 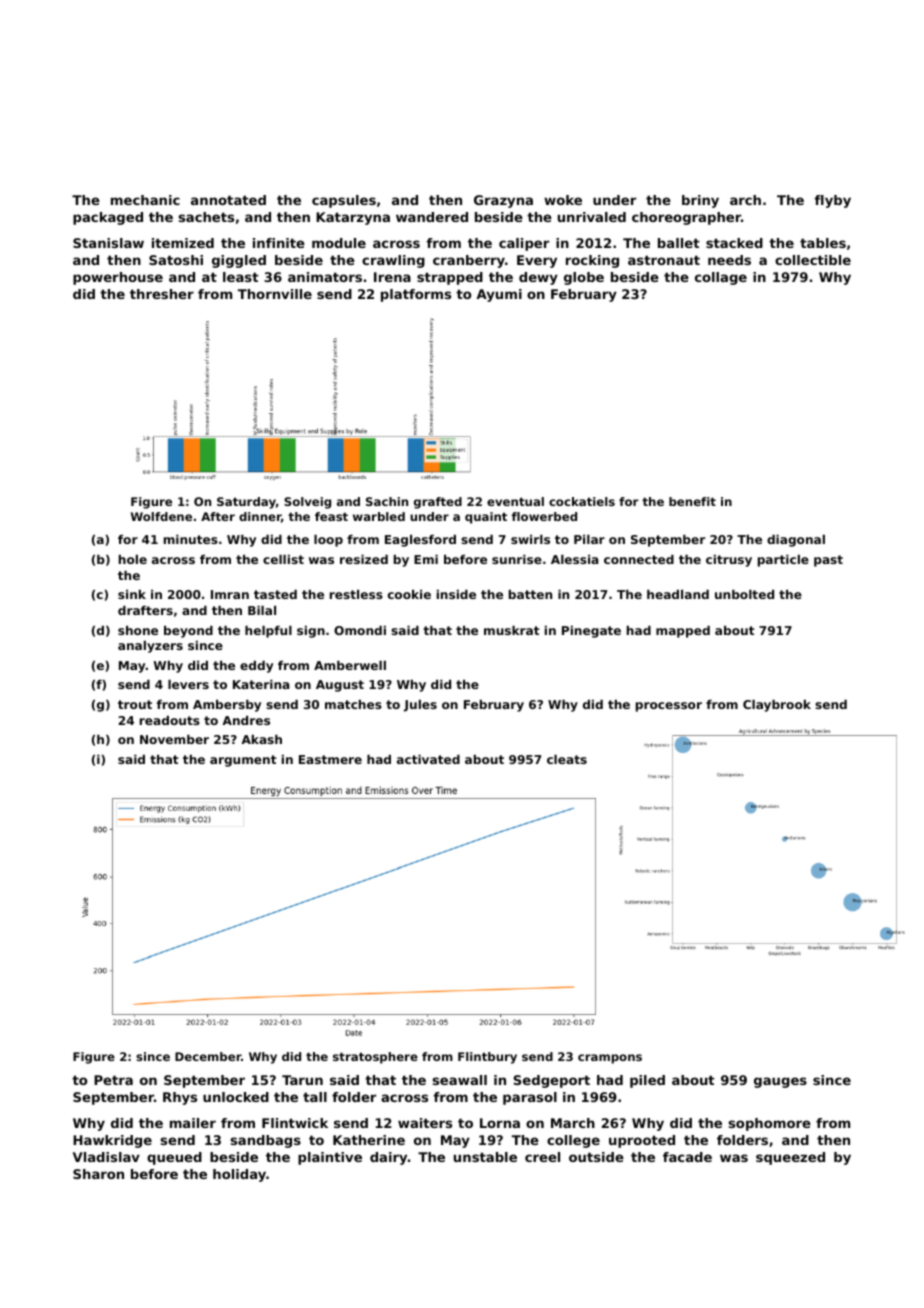 What do you see at coordinates (530, 539) in the document?
I see `swirls` at bounding box center [530, 539].
